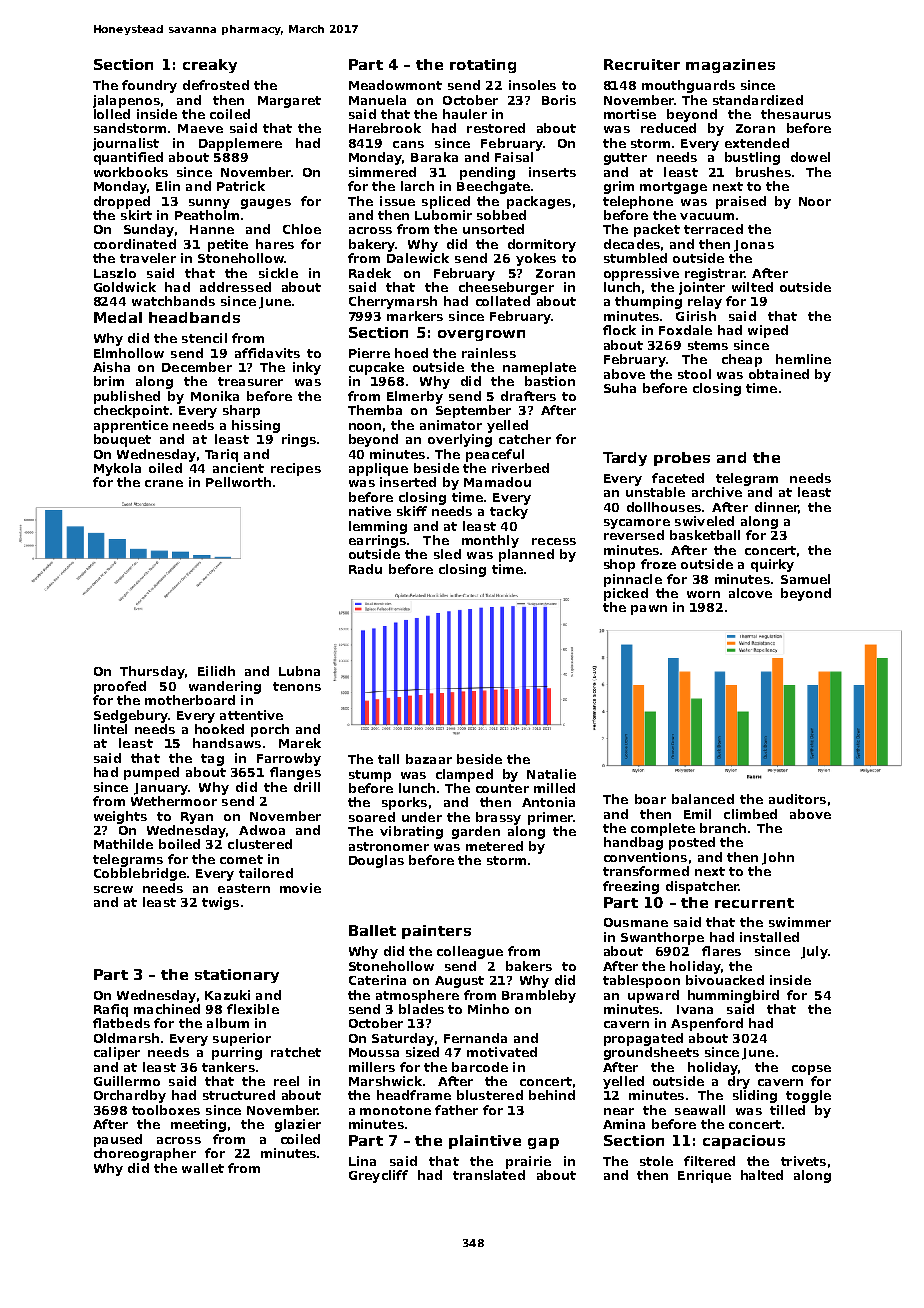 This image has width=924, height=1308. What do you see at coordinates (145, 1154) in the image?
I see `choreographer` at bounding box center [145, 1154].
